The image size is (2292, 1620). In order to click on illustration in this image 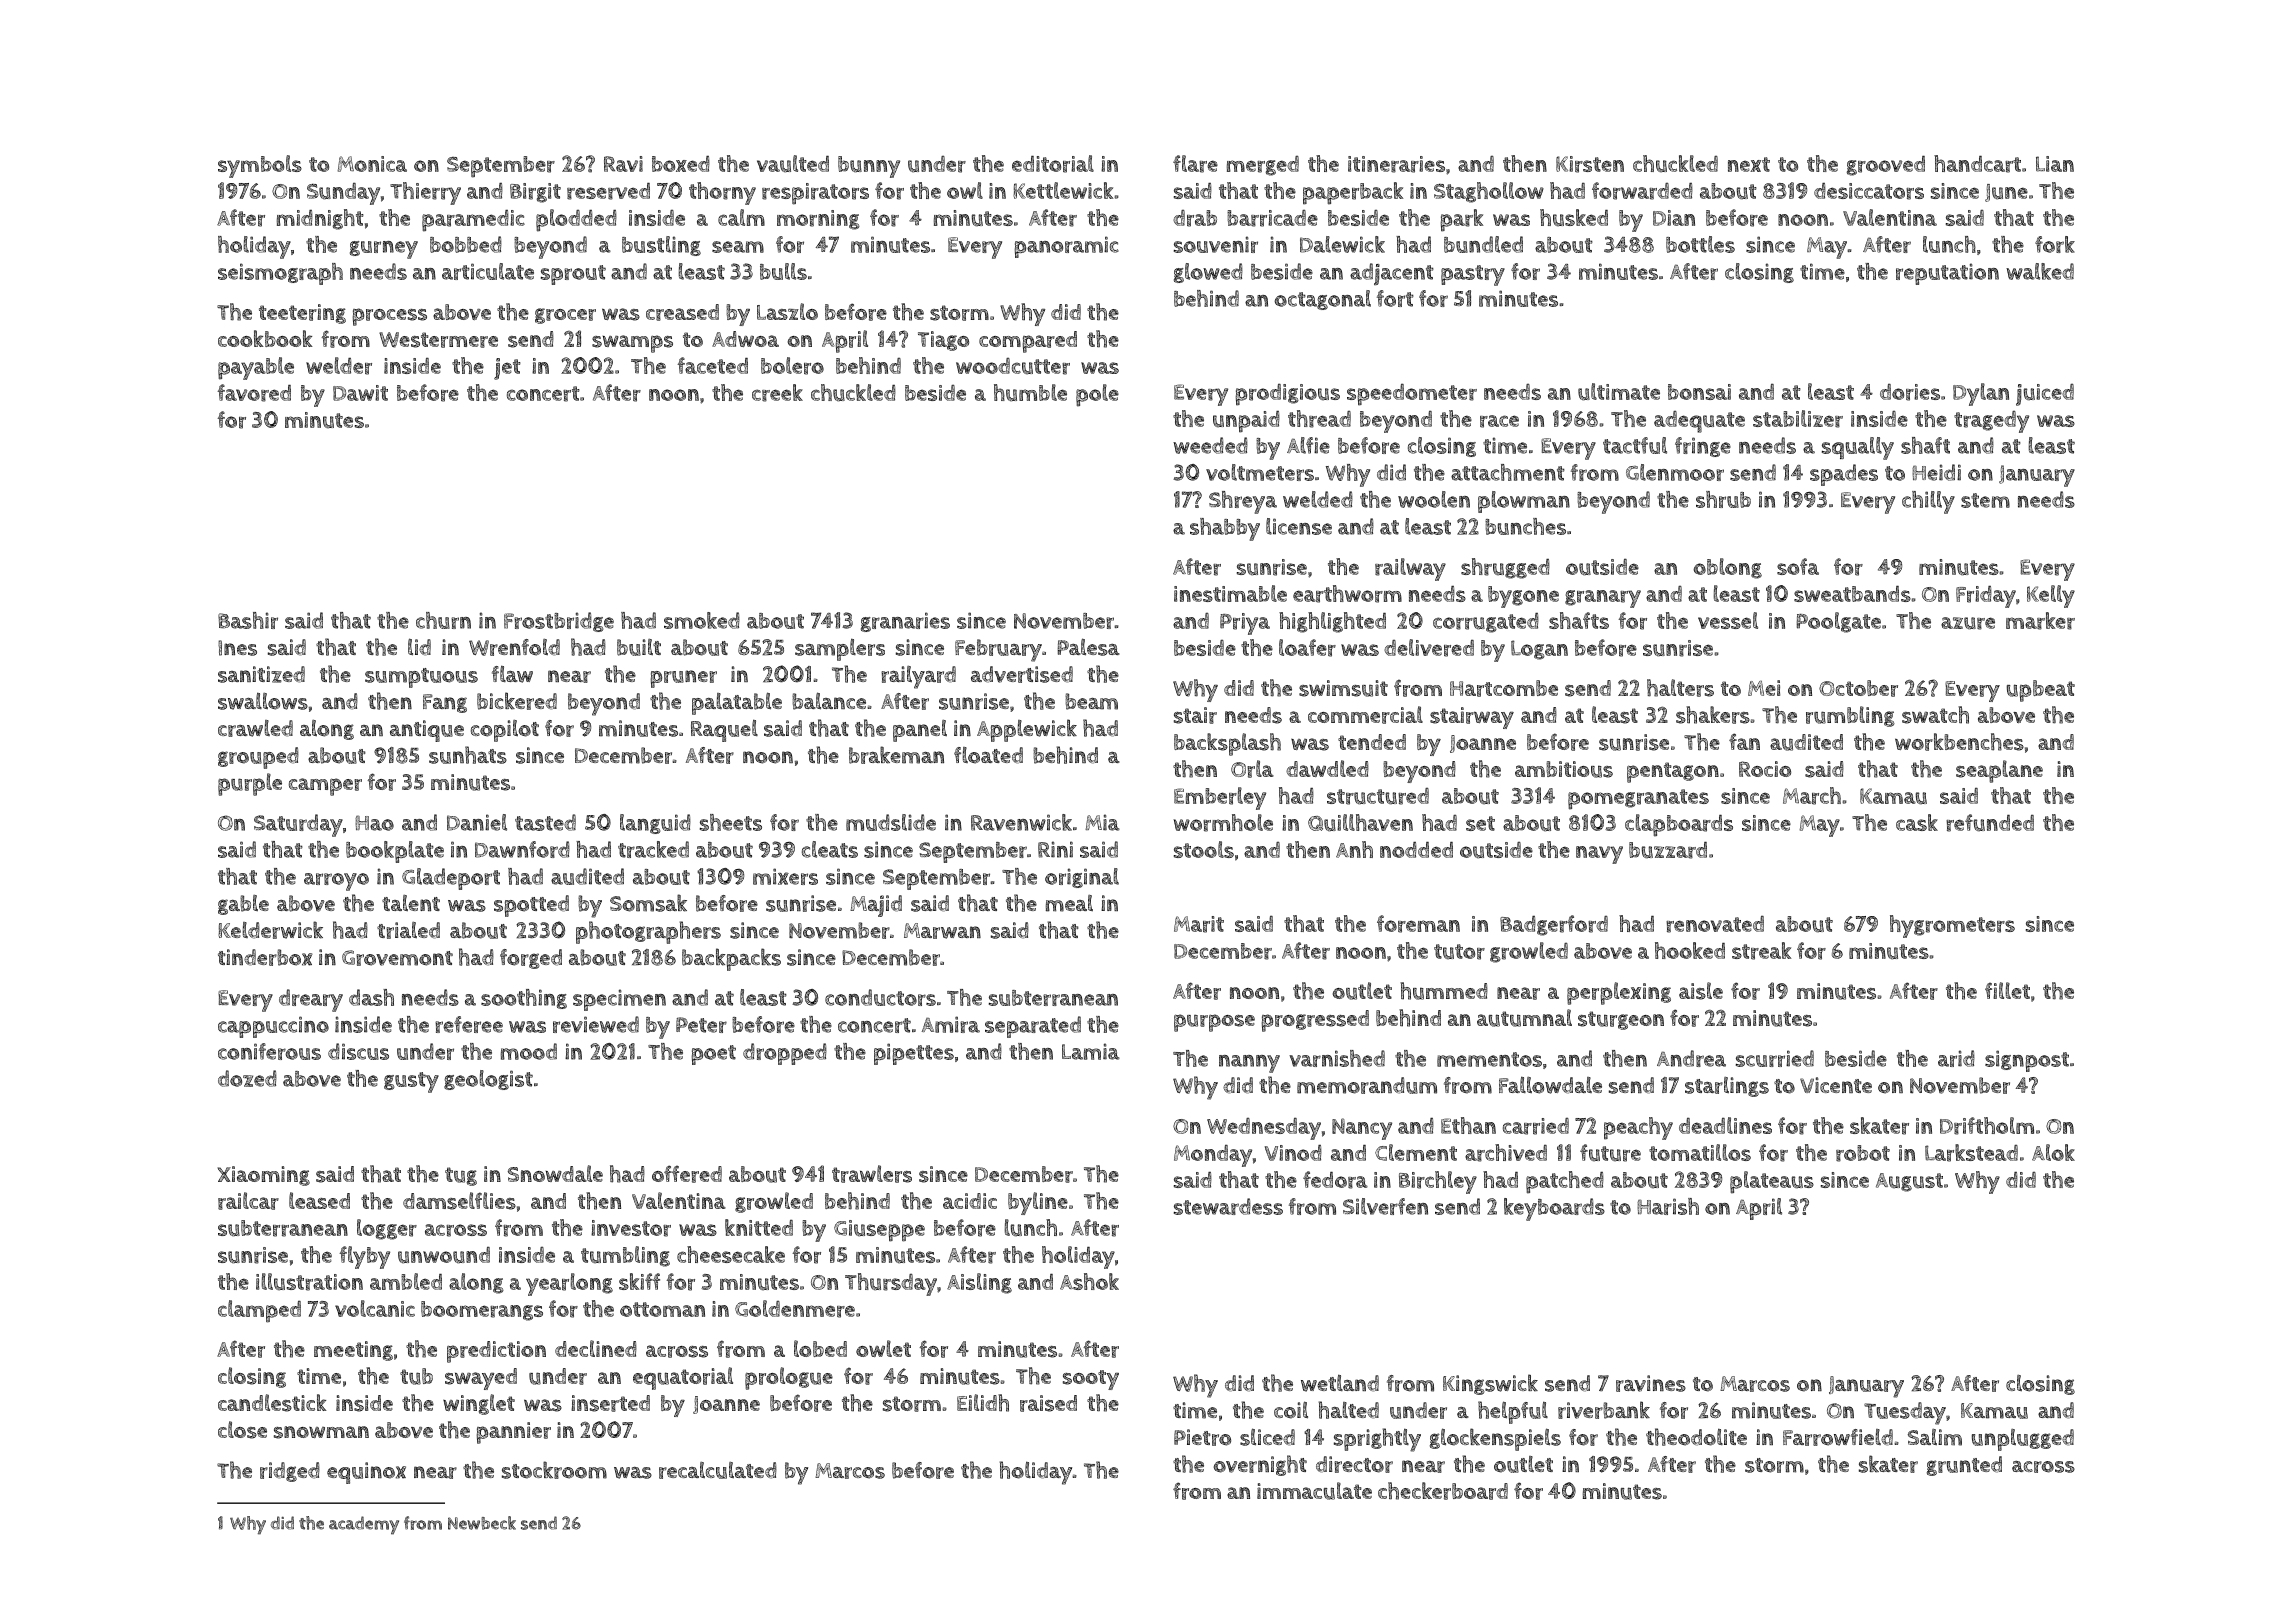, I will do `click(309, 1282)`.
